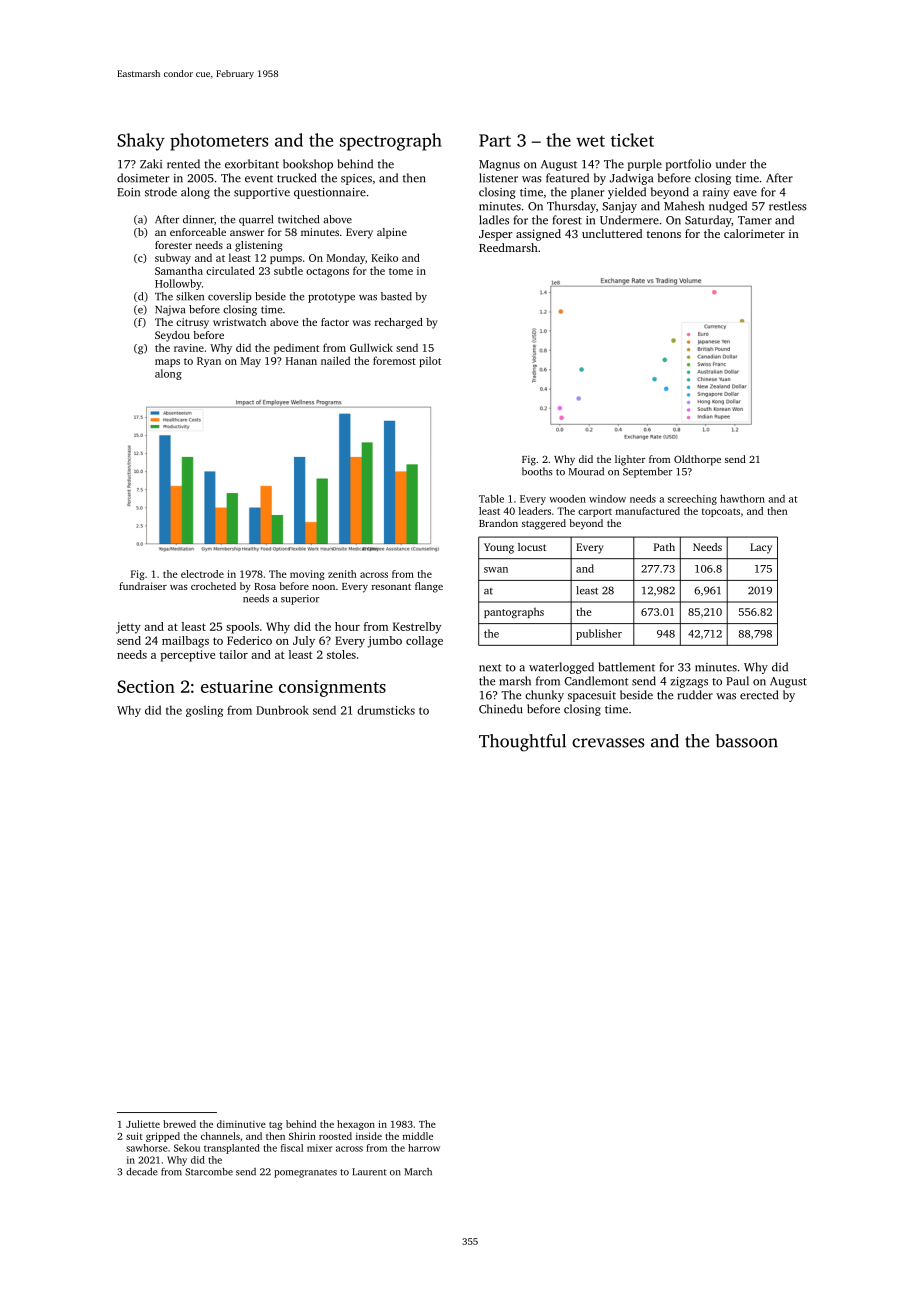 The image size is (924, 1314). I want to click on diminutive, so click(241, 1124).
